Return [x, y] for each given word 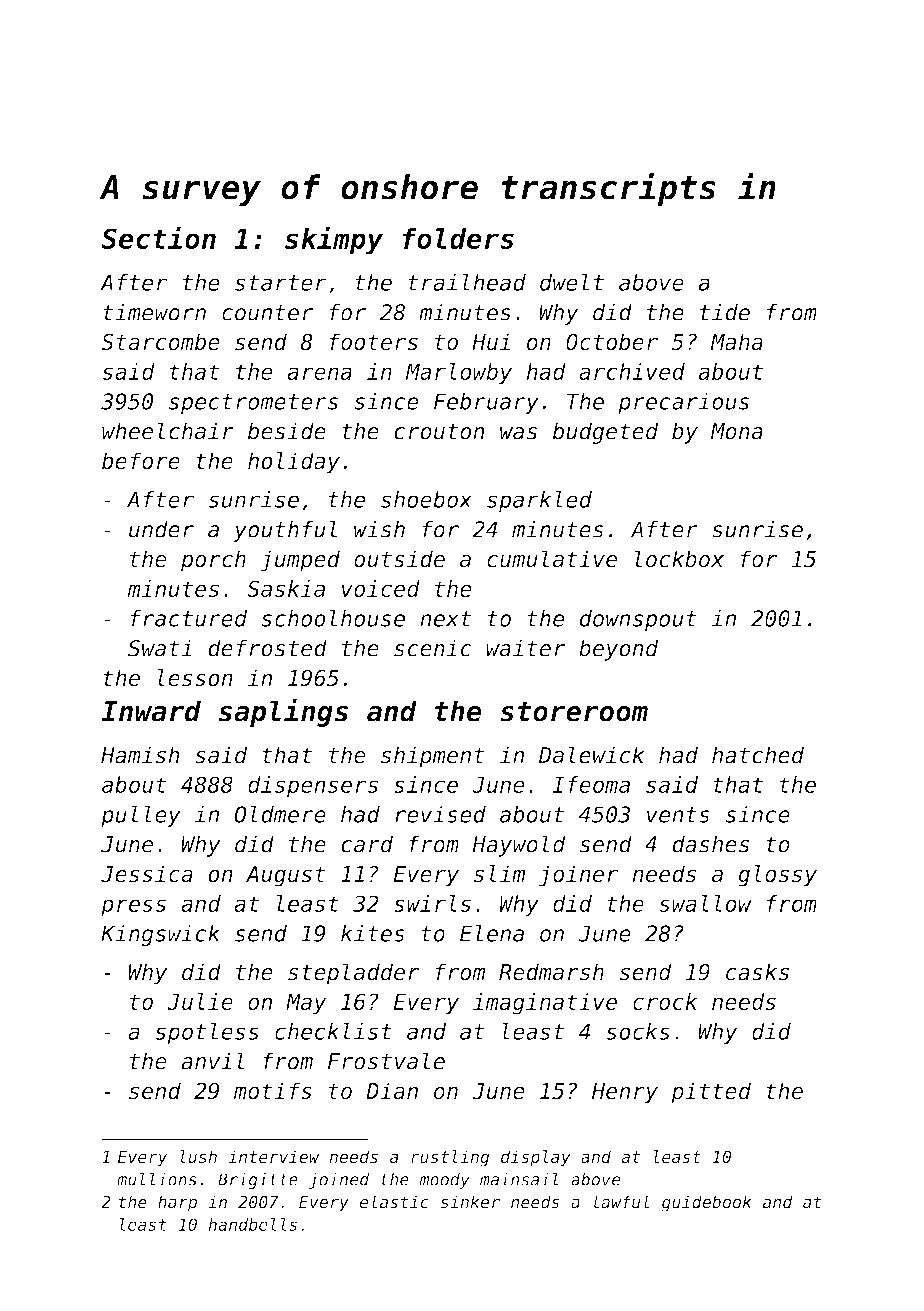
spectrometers [254, 404]
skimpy [334, 240]
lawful [621, 1202]
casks [757, 972]
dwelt [572, 282]
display [536, 1158]
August [286, 876]
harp [177, 1203]
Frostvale [386, 1061]
